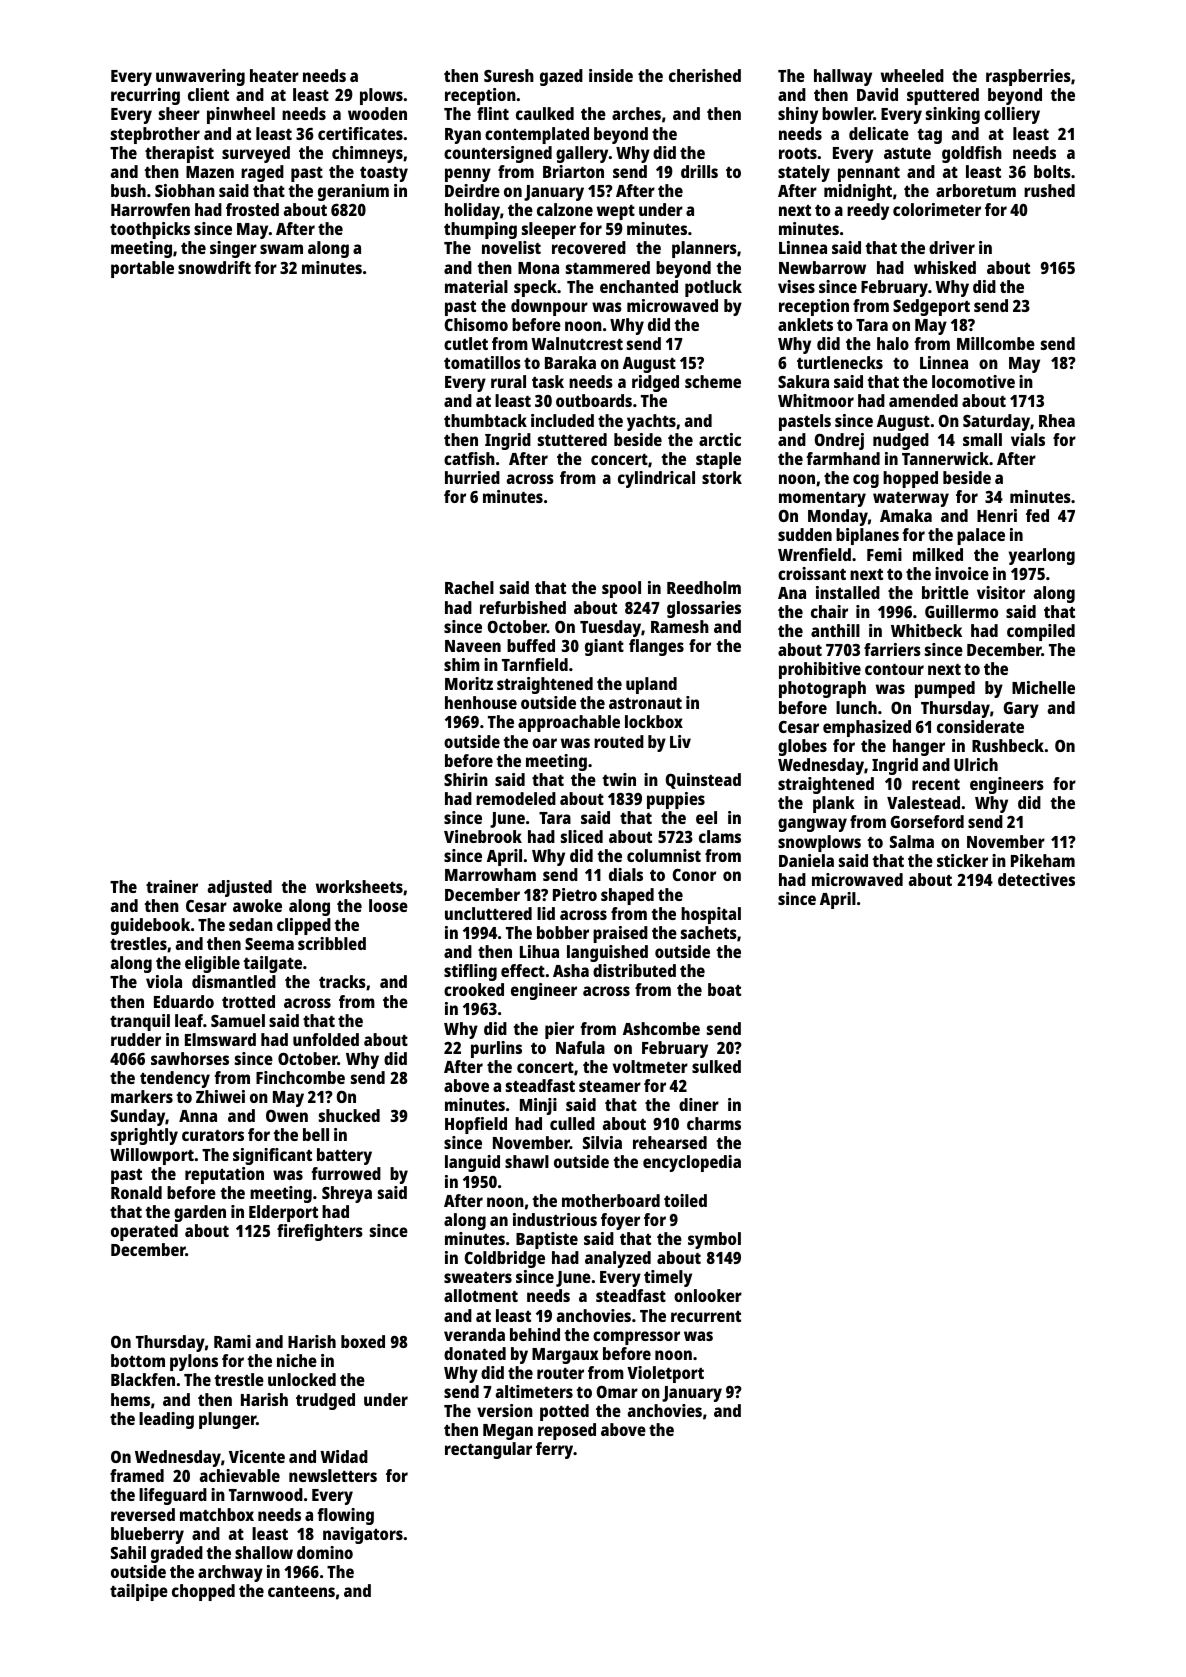  Describe the element at coordinates (912, 841) in the document. I see `Salma` at that location.
